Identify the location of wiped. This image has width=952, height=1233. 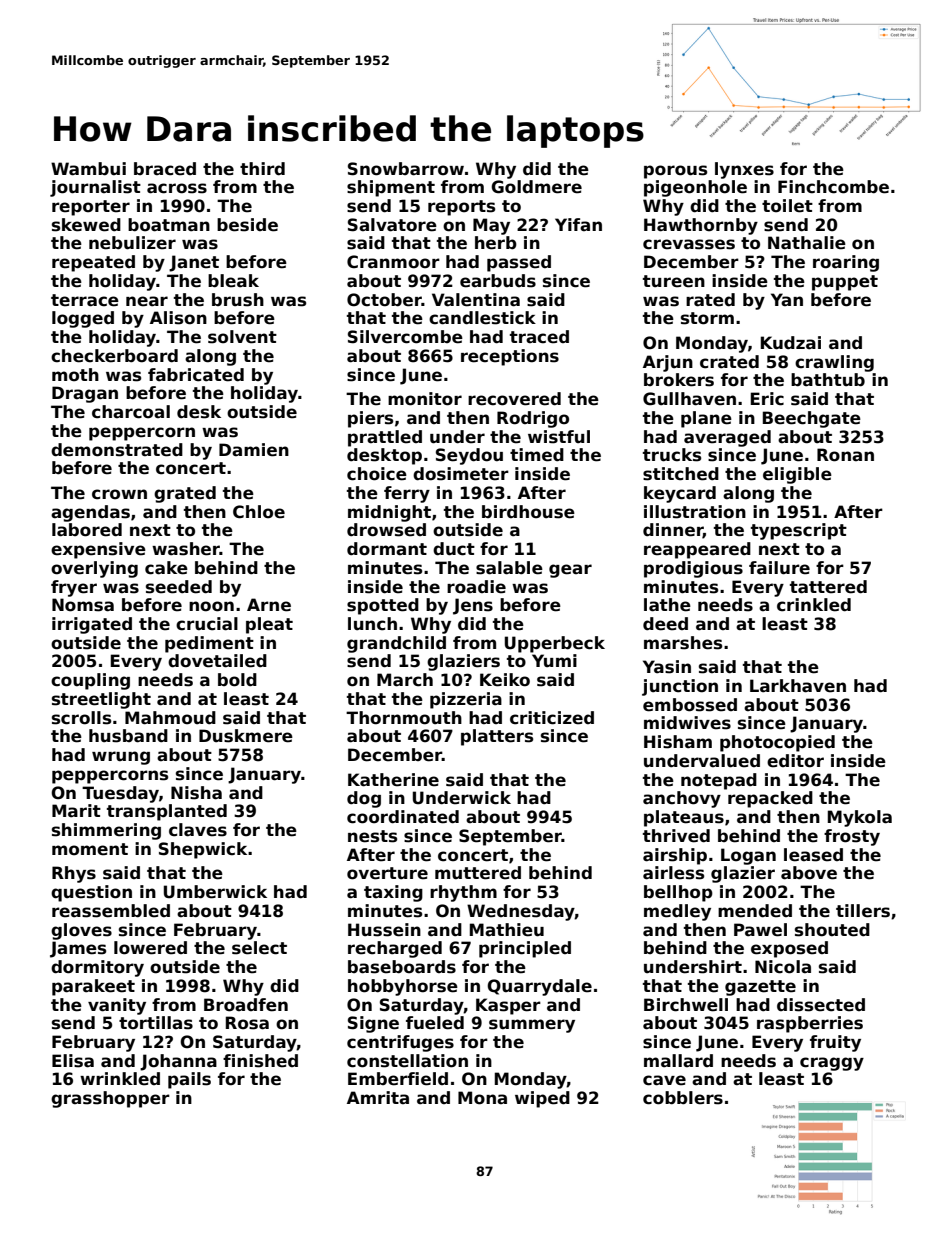
(542, 1099).
